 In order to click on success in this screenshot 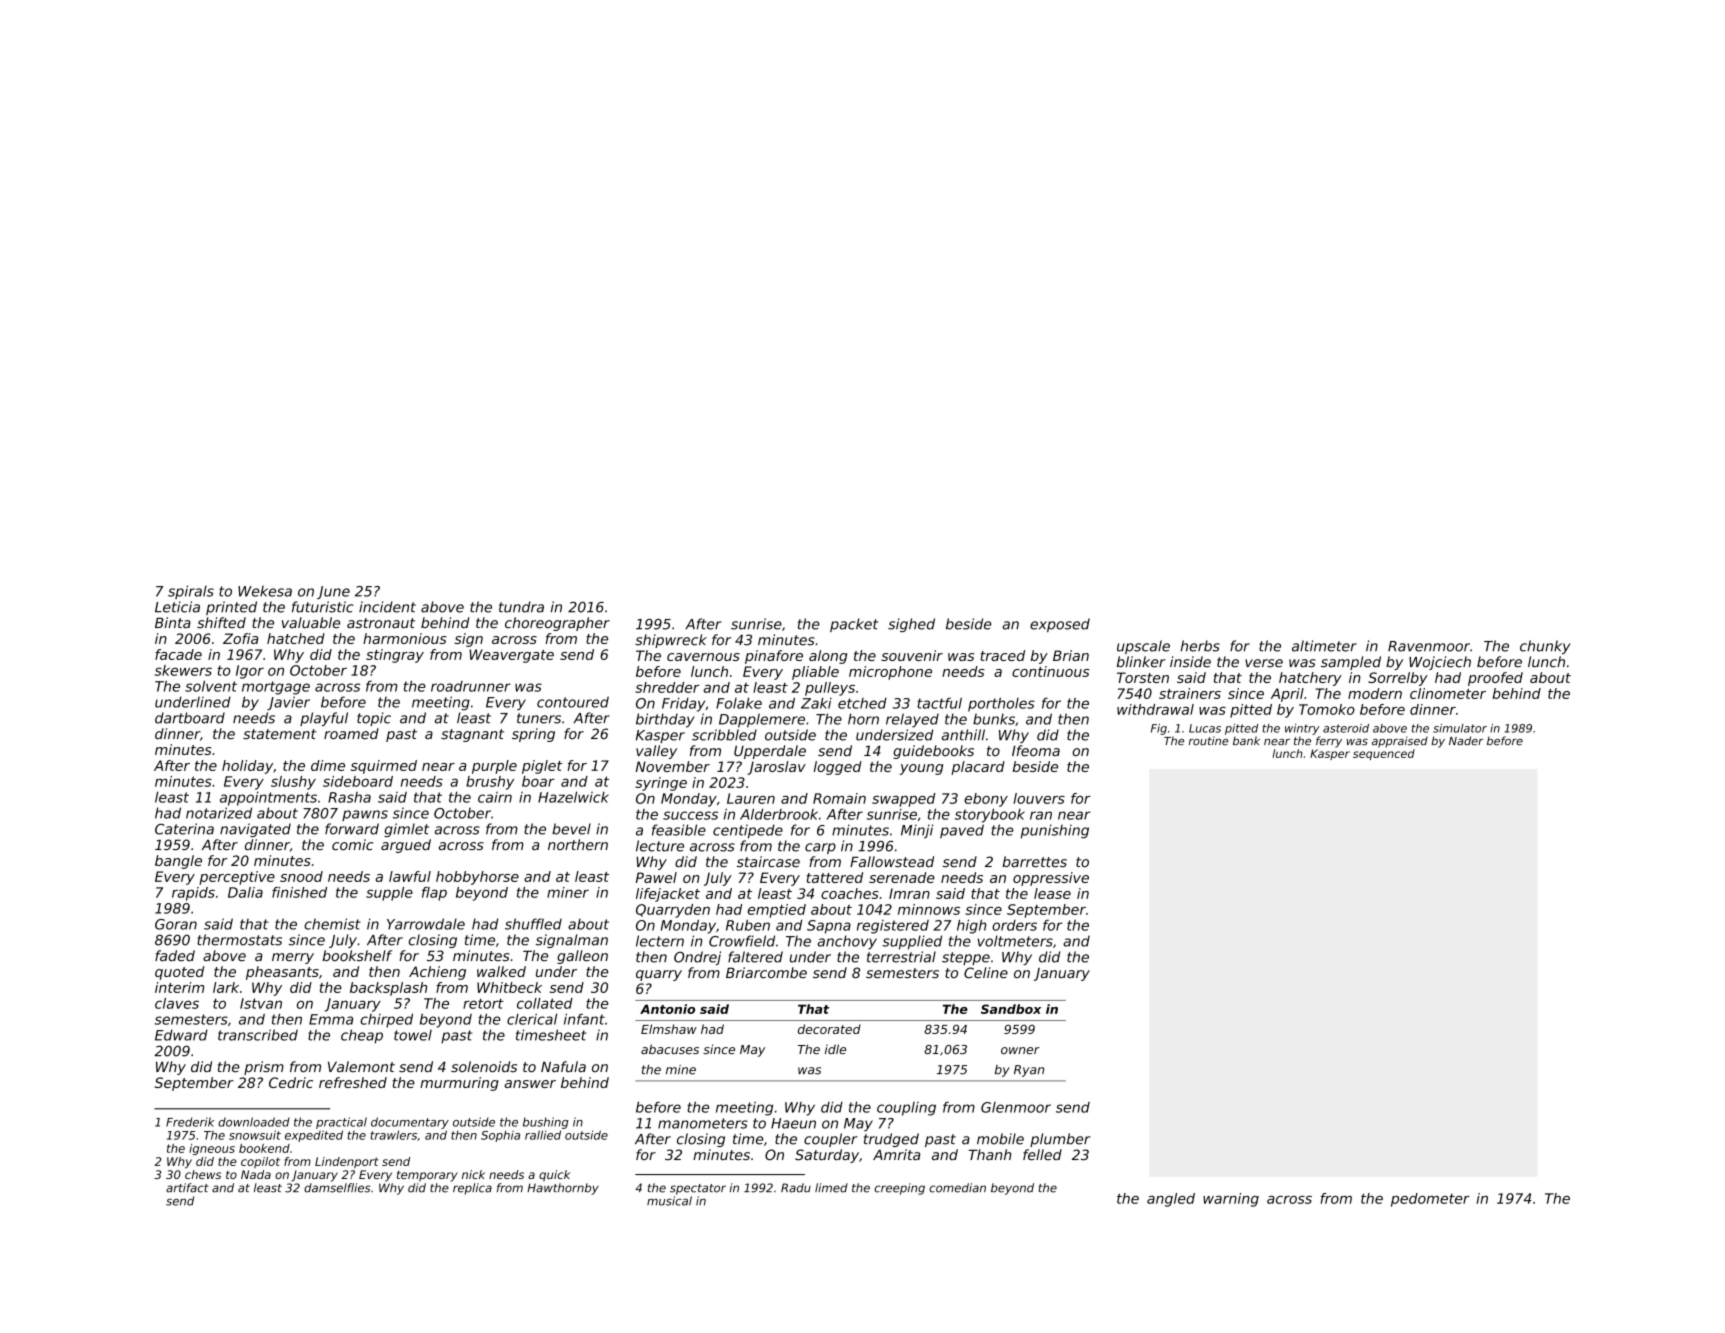, I will do `click(690, 815)`.
